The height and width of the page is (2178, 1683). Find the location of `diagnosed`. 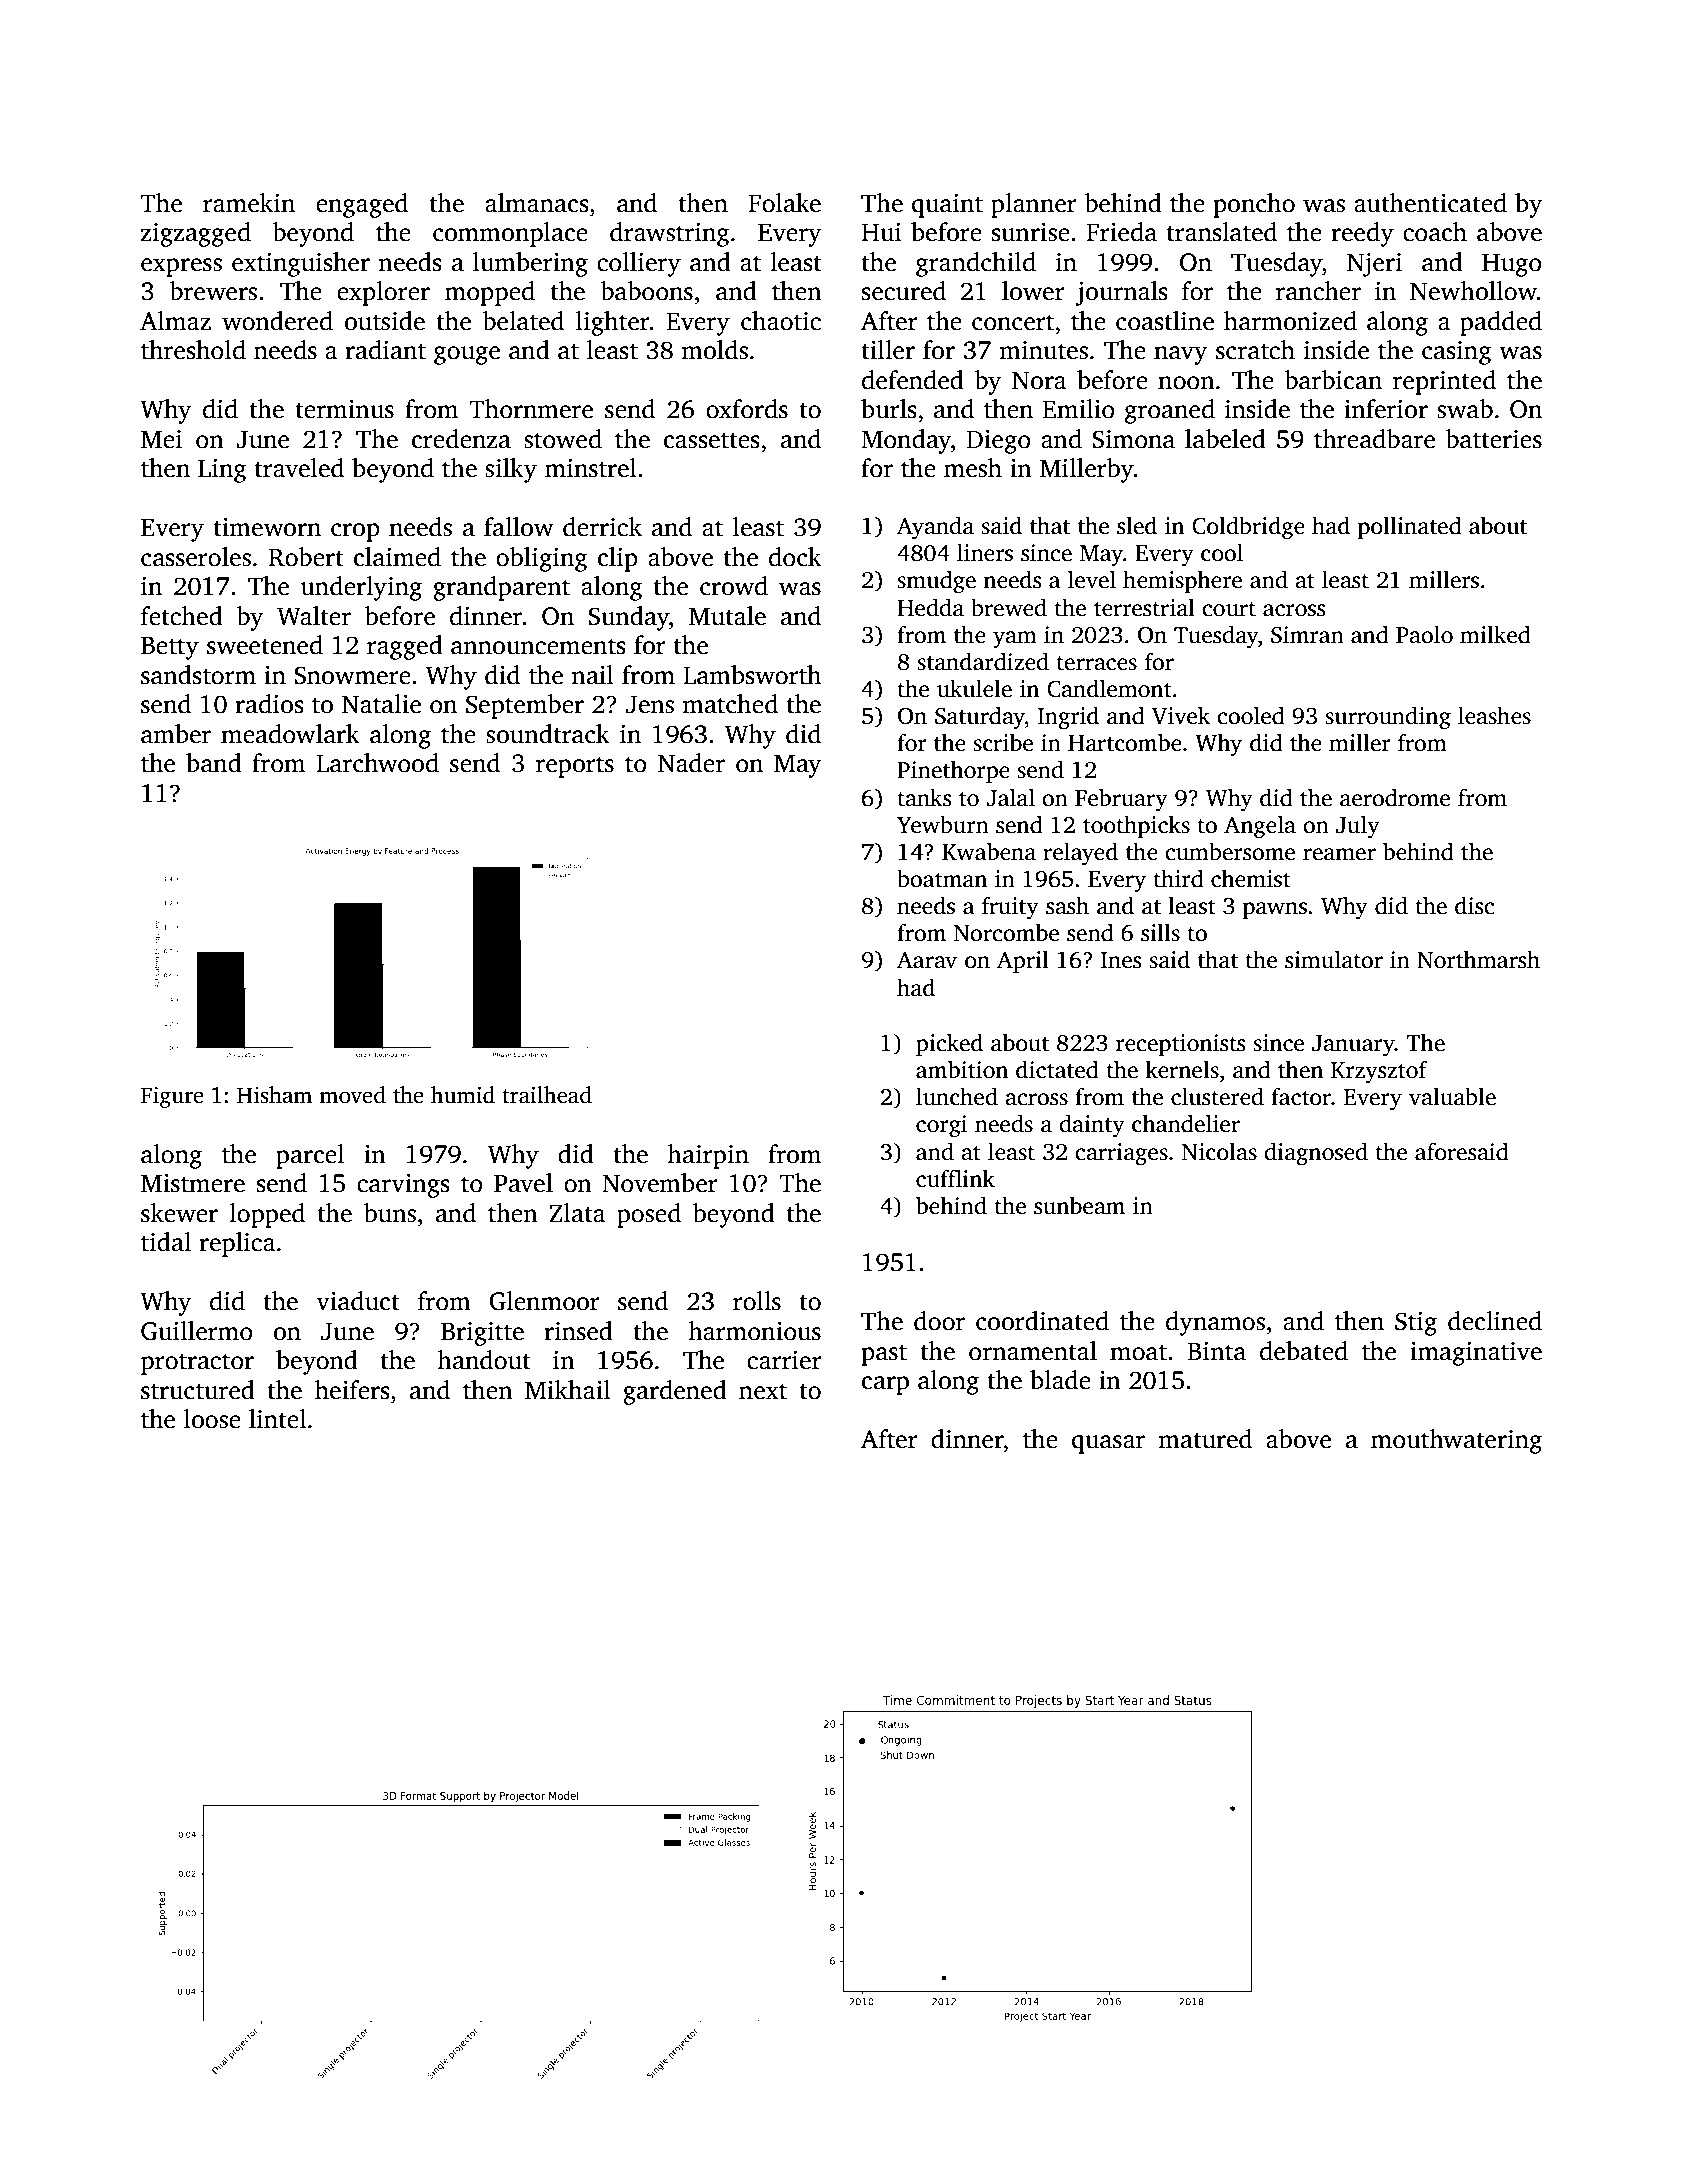

diagnosed is located at coordinates (1316, 1154).
